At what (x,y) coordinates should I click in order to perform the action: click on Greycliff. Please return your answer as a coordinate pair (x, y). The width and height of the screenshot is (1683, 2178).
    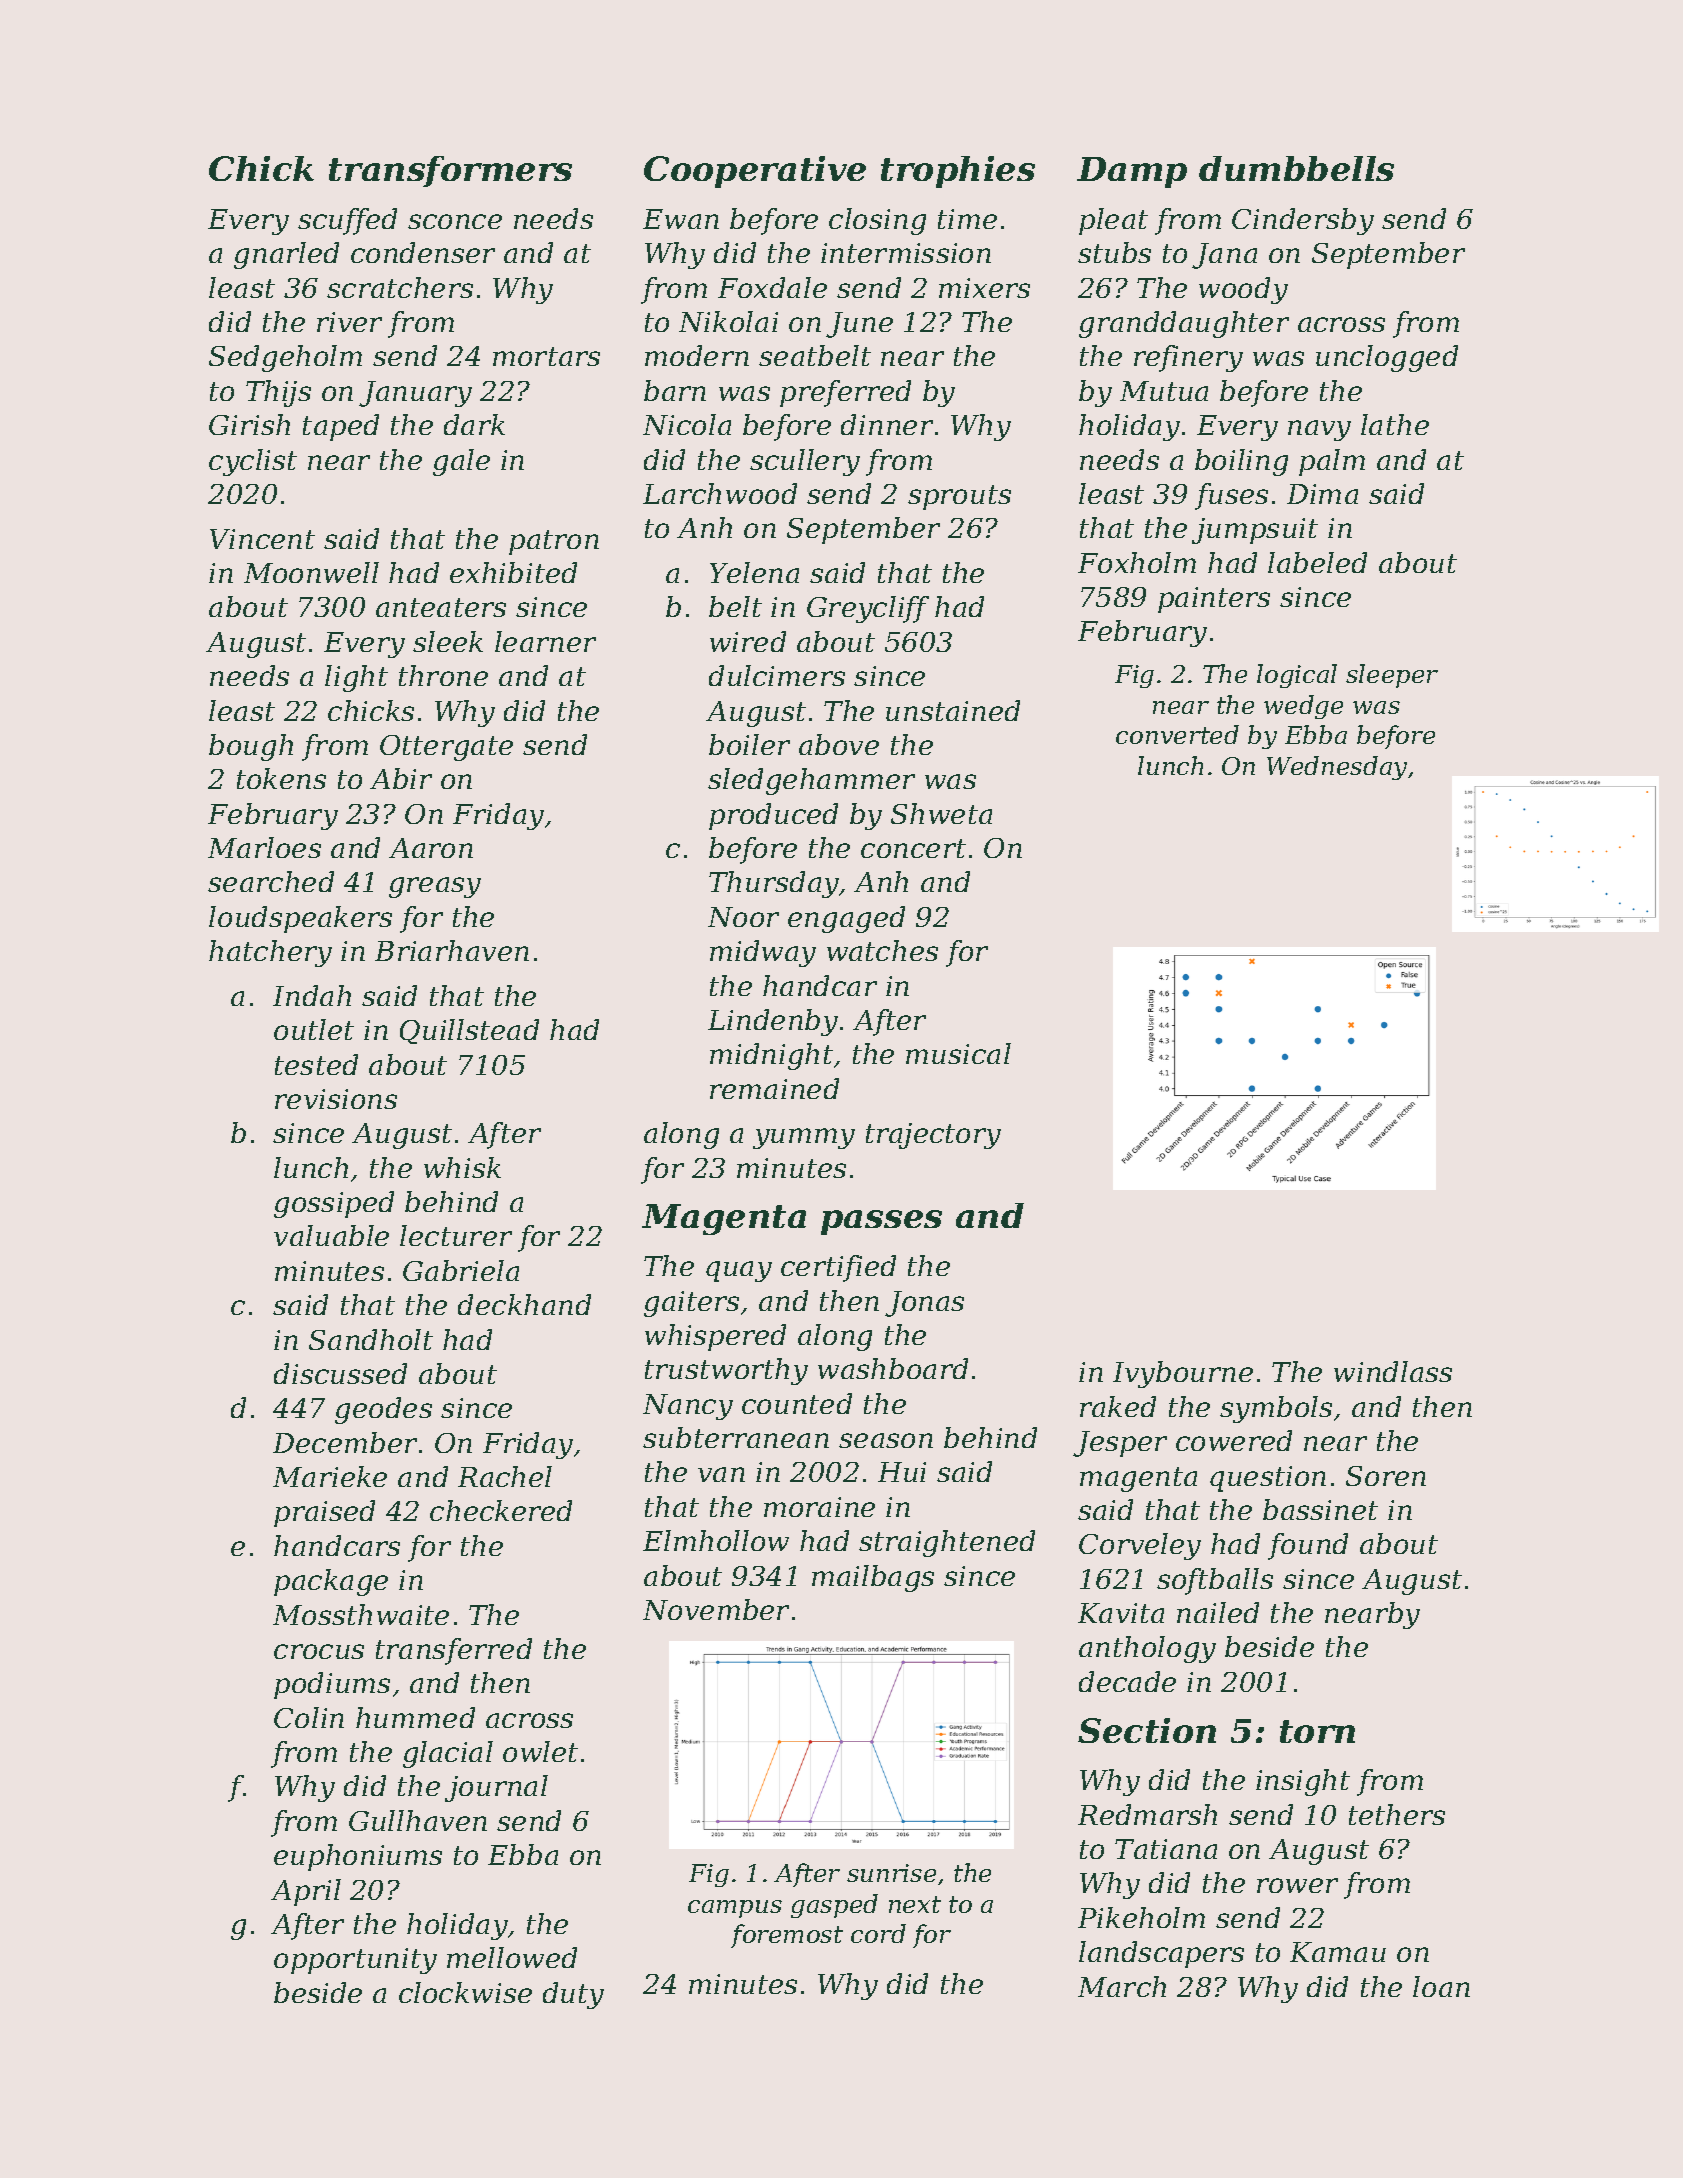
    Looking at the image, I should click on (868, 609).
